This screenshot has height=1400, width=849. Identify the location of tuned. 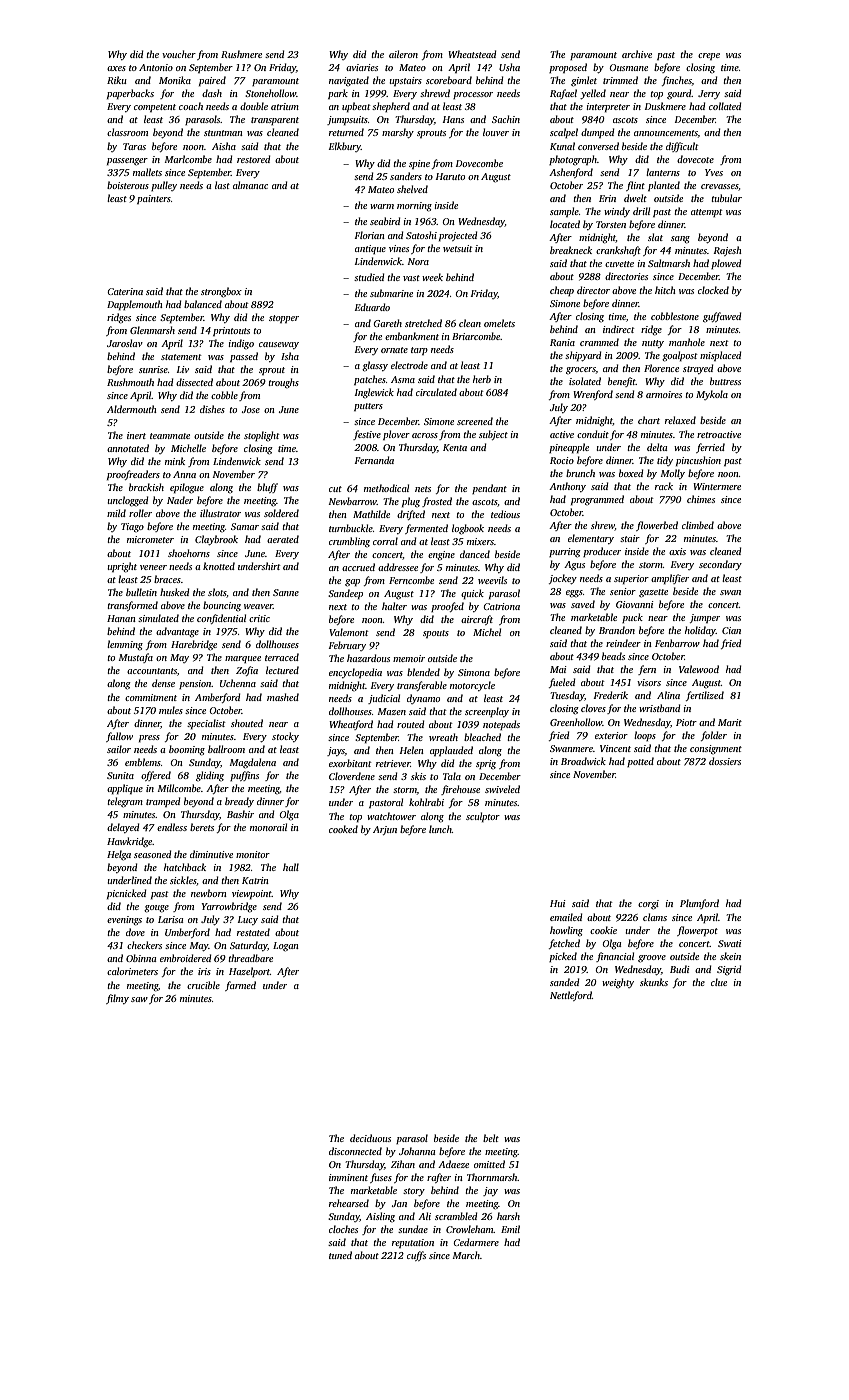
(340, 1255).
